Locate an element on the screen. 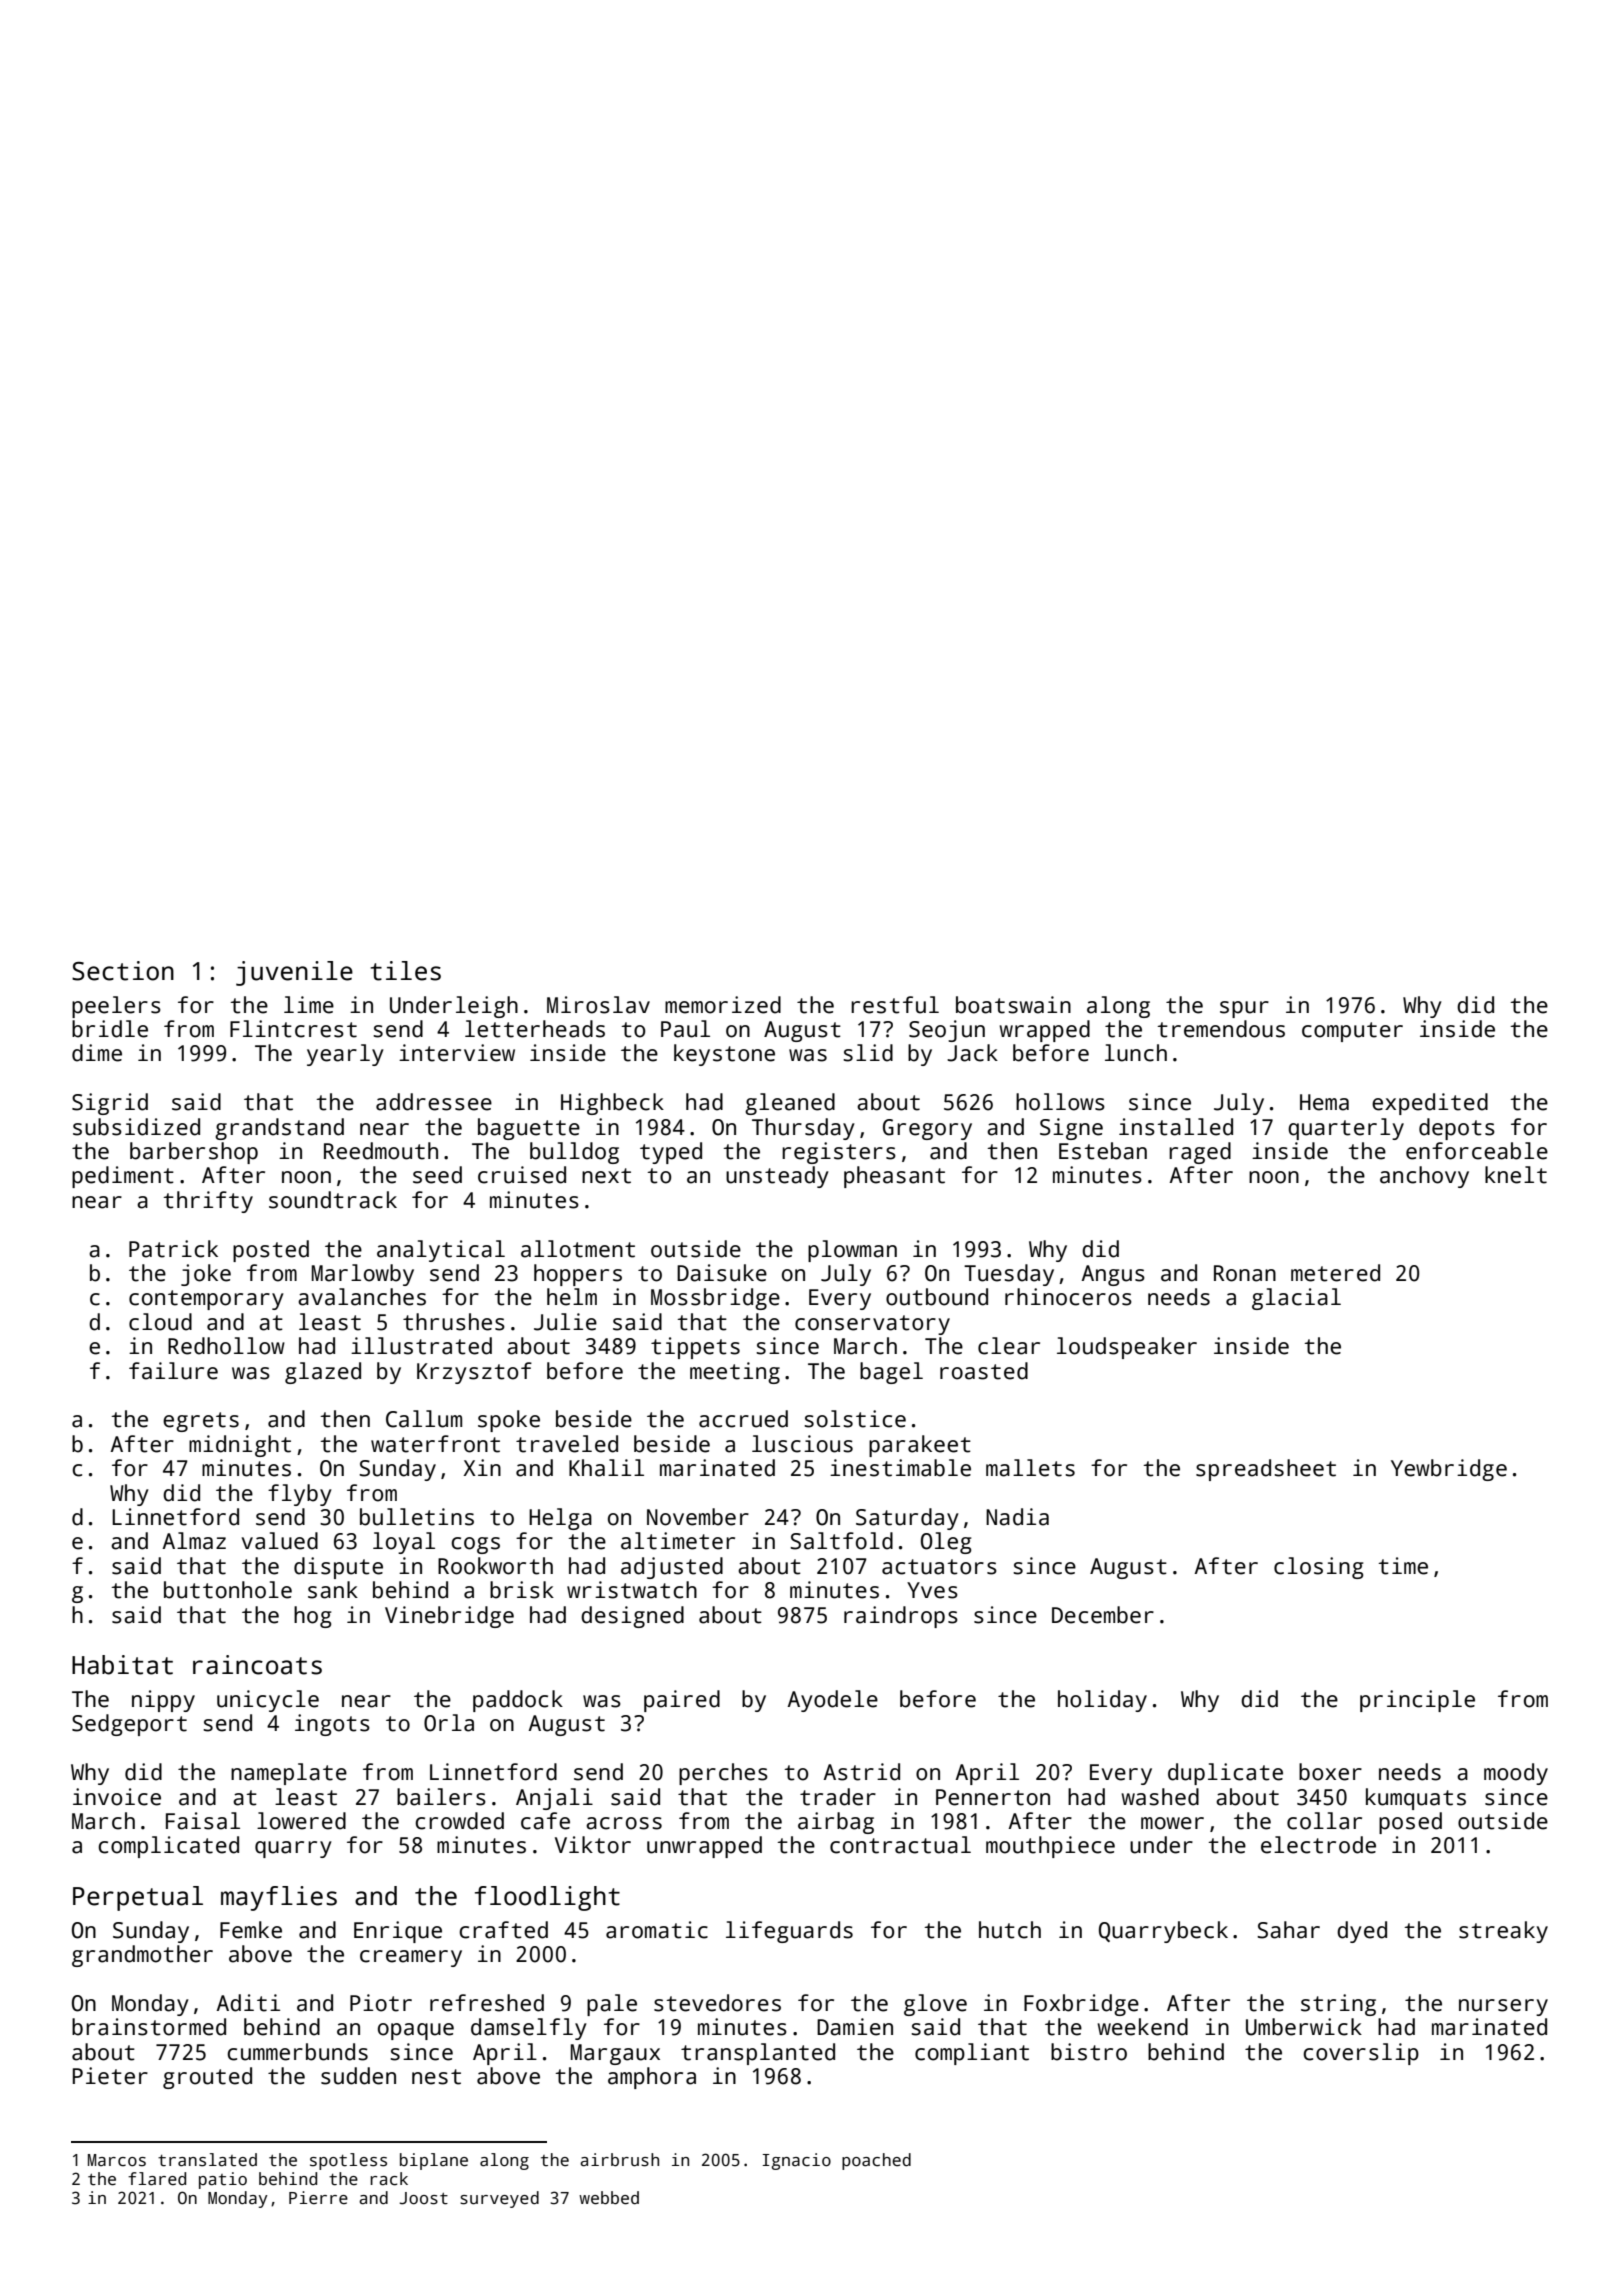 The height and width of the screenshot is (2292, 1620). Tuesday is located at coordinates (1009, 1275).
